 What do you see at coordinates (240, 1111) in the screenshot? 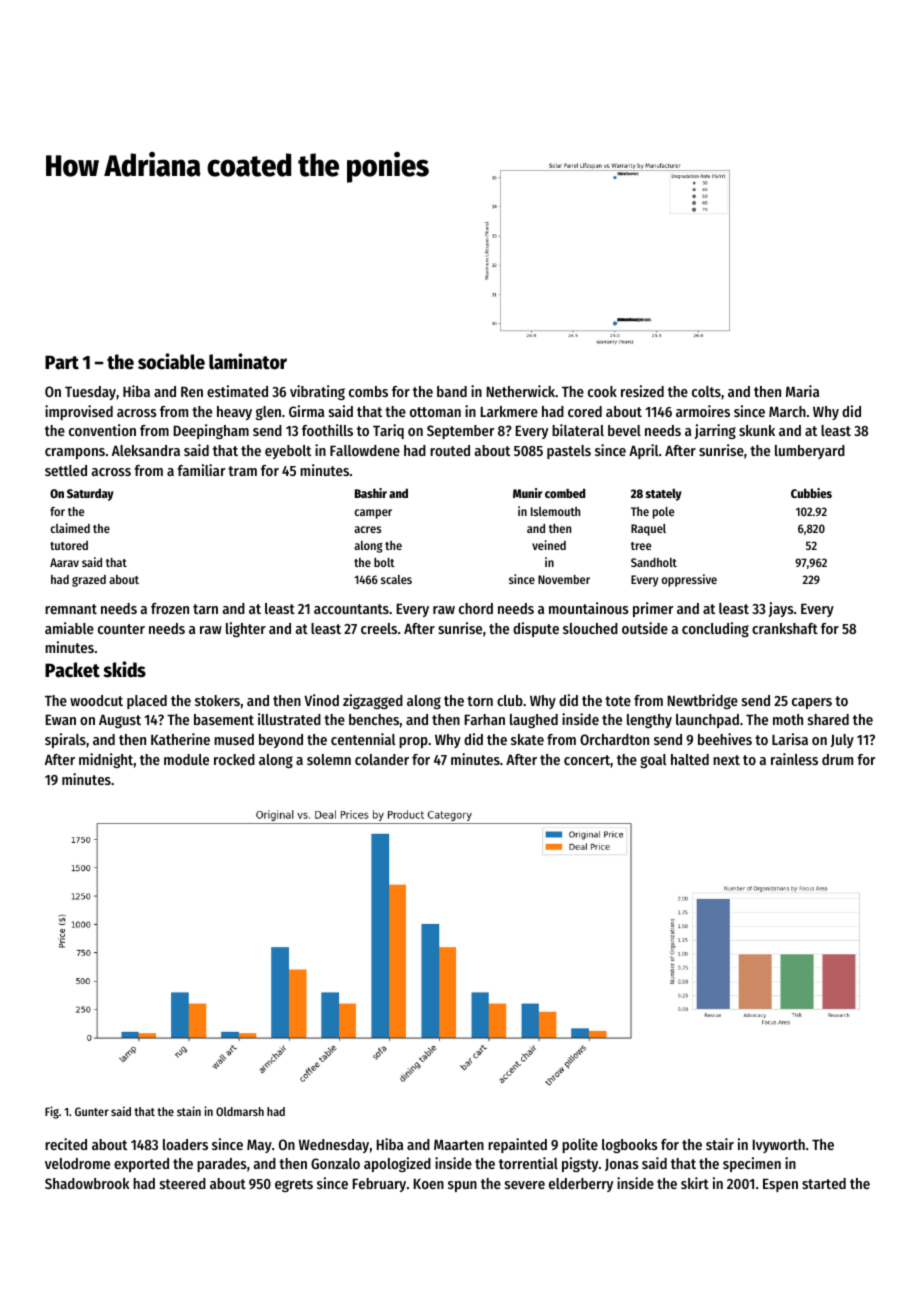
I see `Oldmarsh` at bounding box center [240, 1111].
